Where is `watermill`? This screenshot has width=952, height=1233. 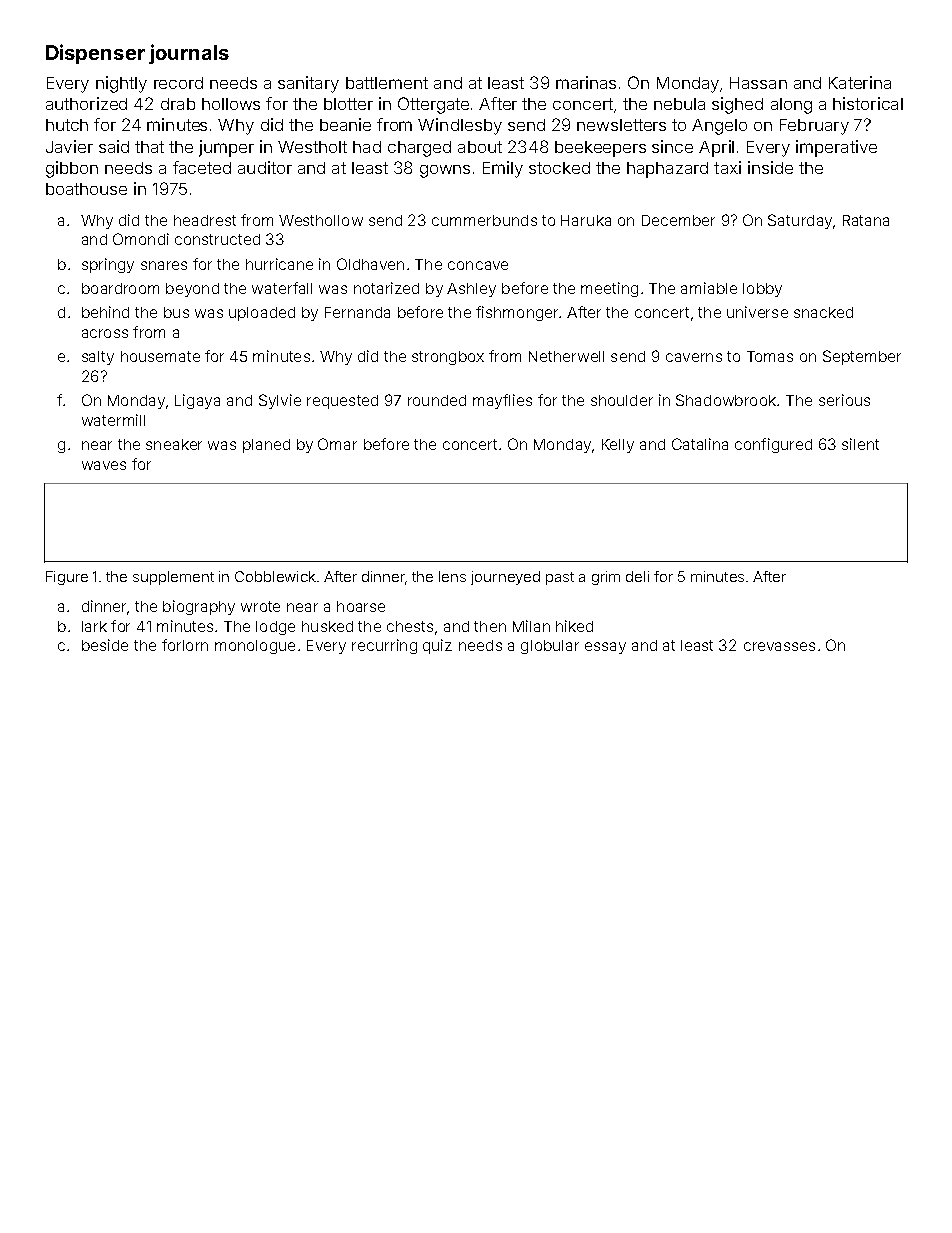 watermill is located at coordinates (113, 420).
